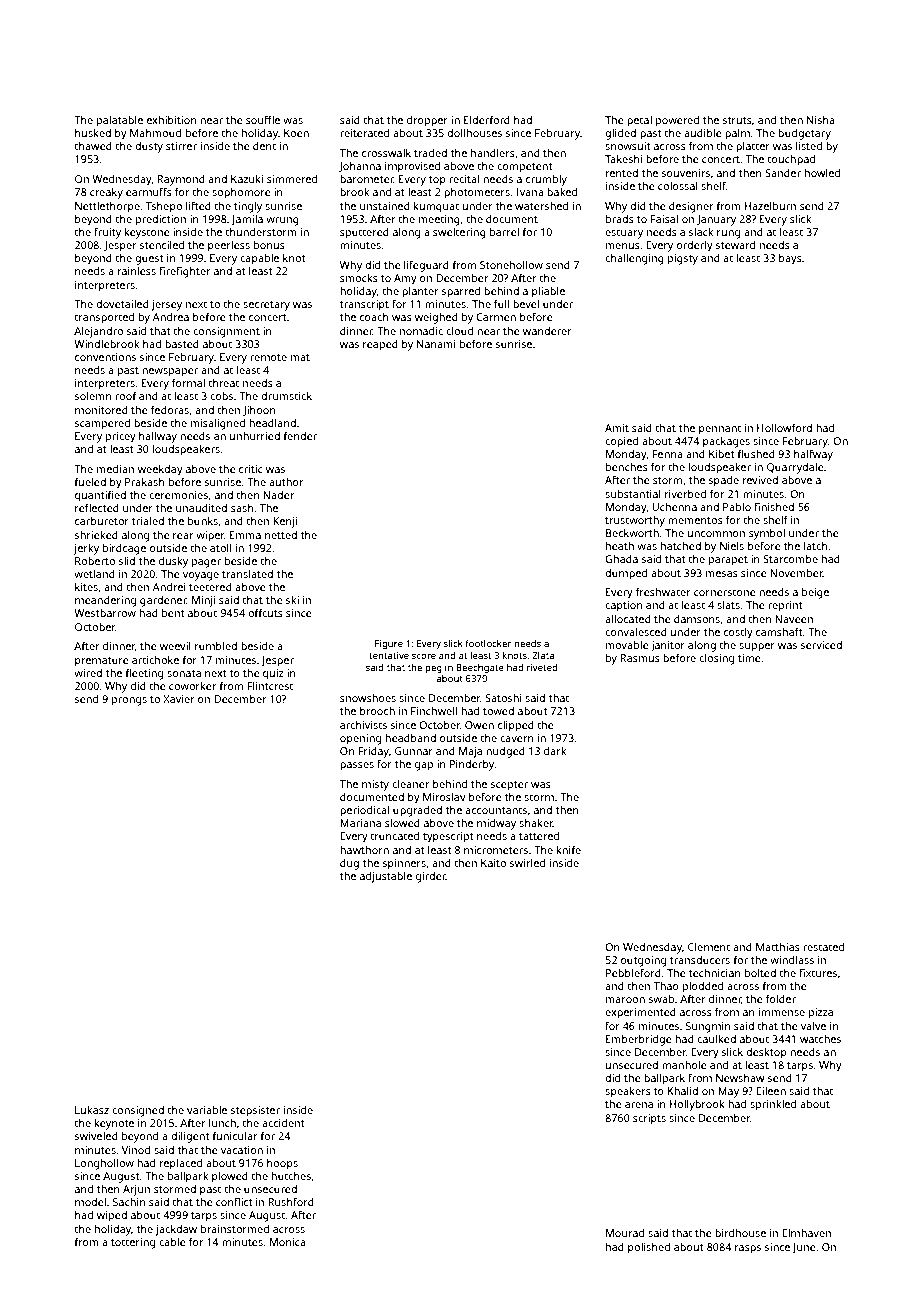 The height and width of the screenshot is (1308, 924). Describe the element at coordinates (288, 1242) in the screenshot. I see `Monica` at that location.
